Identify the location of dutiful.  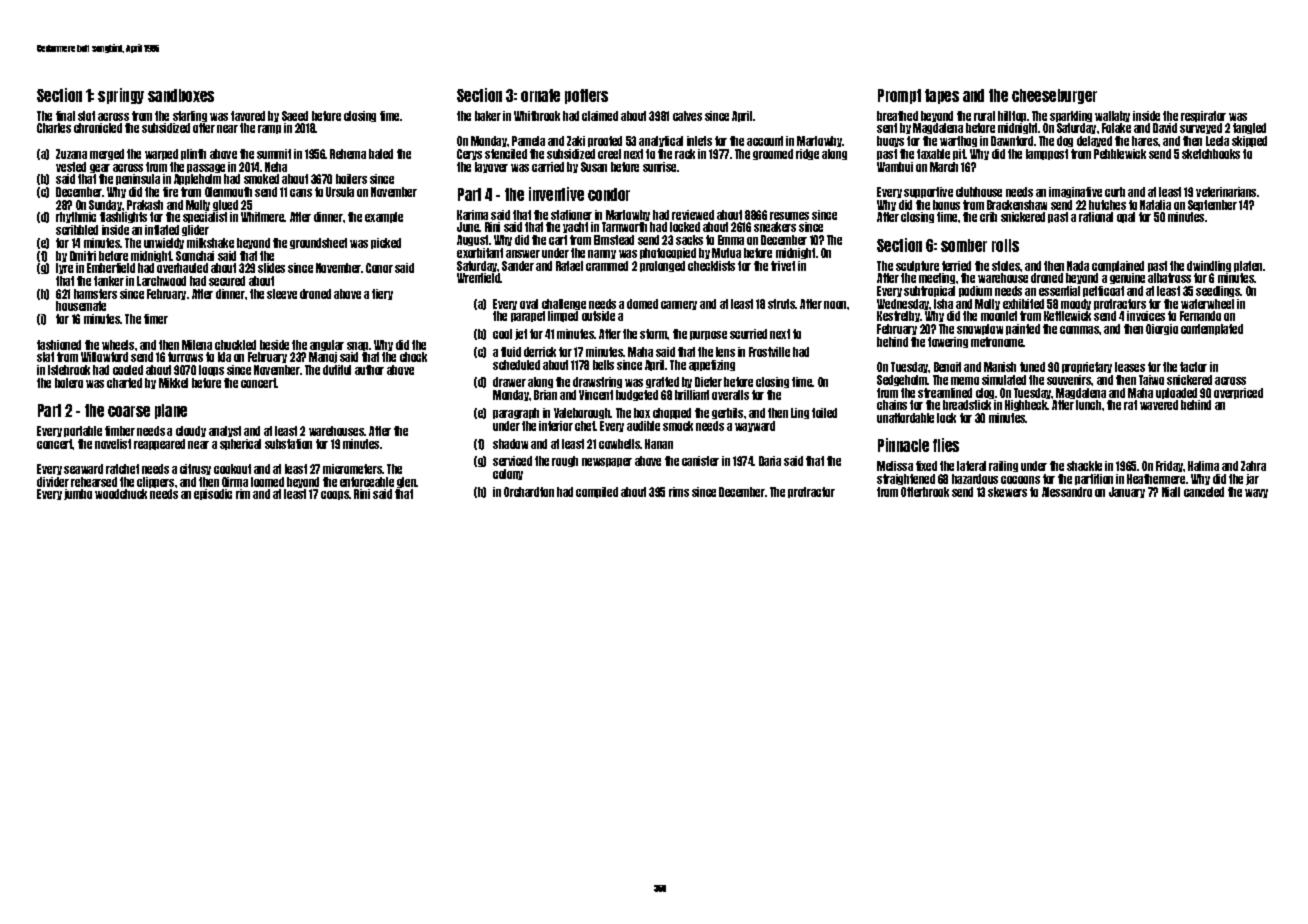
(337, 370).
